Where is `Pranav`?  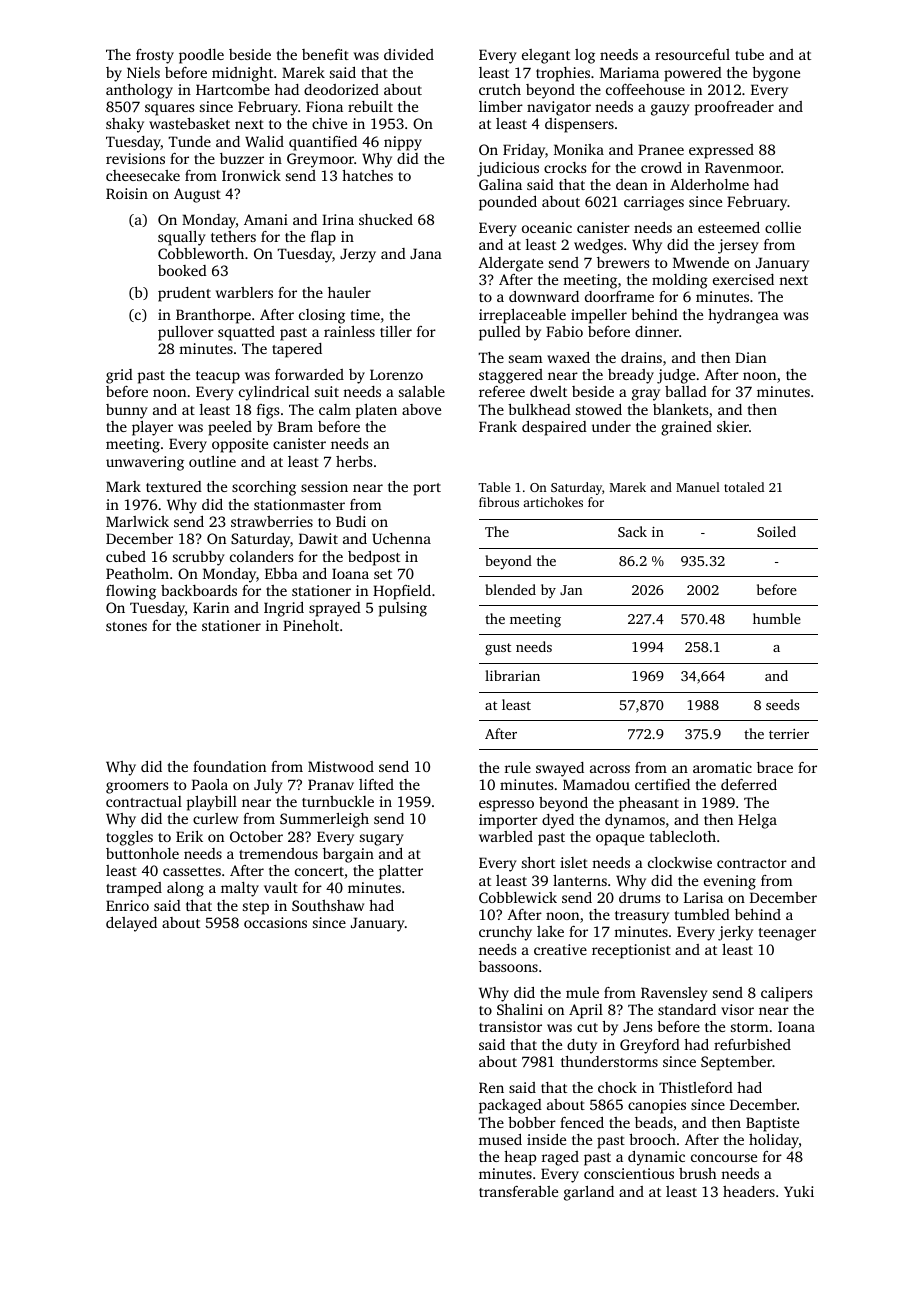 Pranav is located at coordinates (331, 784).
